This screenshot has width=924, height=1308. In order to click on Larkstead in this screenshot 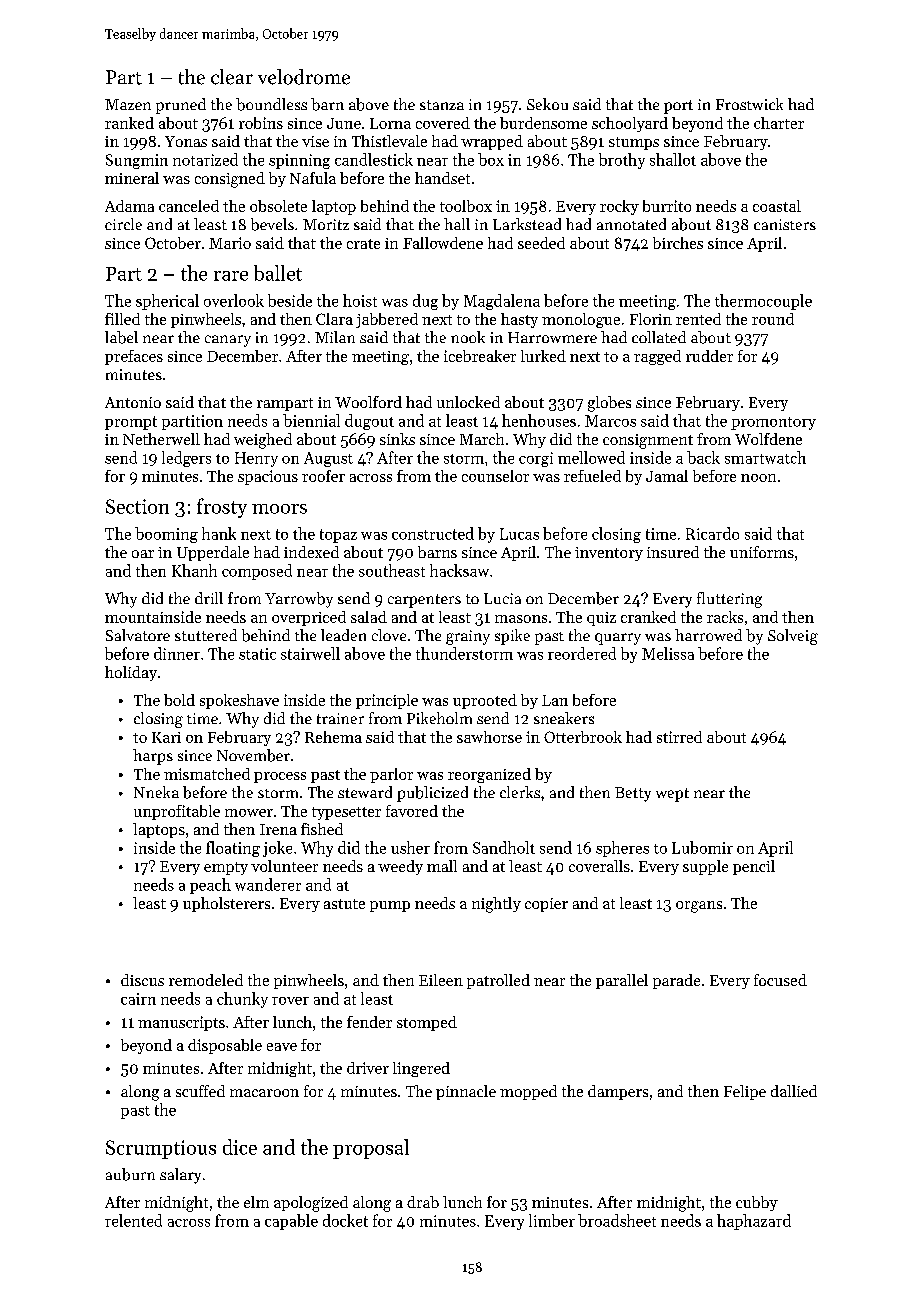, I will do `click(527, 224)`.
